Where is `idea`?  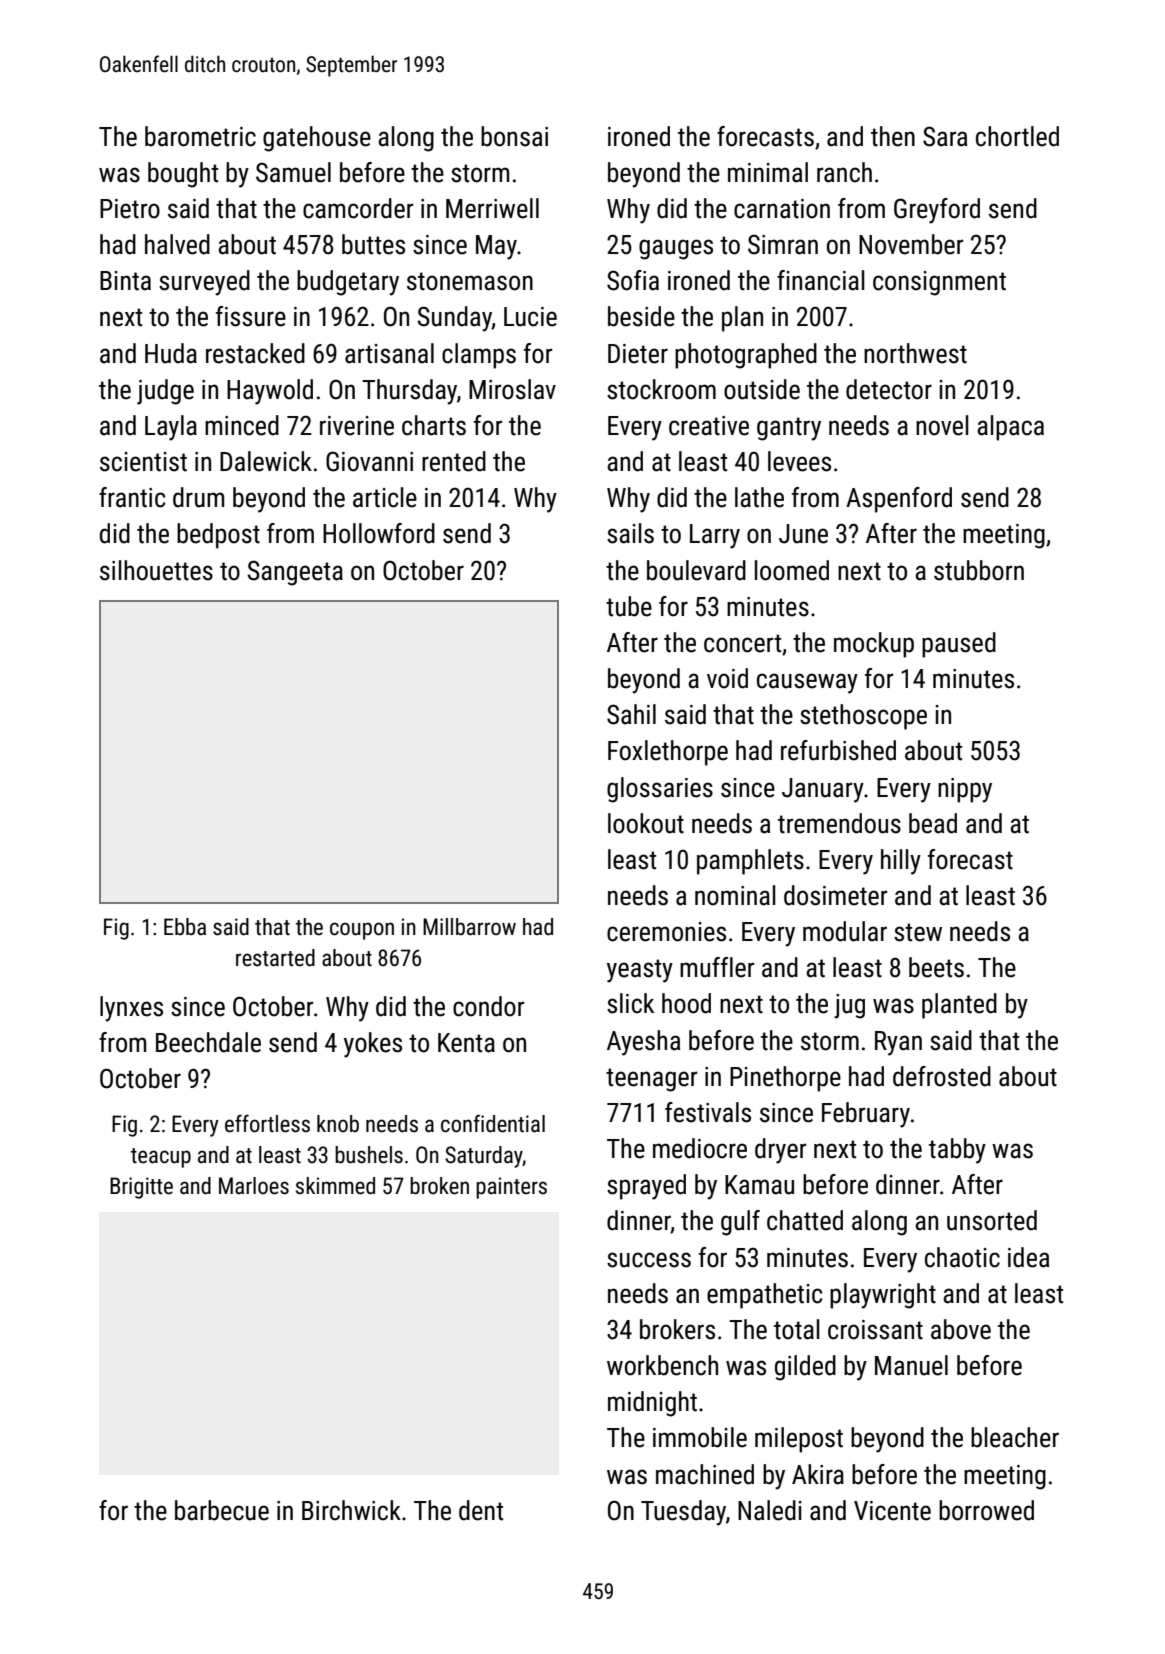 idea is located at coordinates (1029, 1257).
